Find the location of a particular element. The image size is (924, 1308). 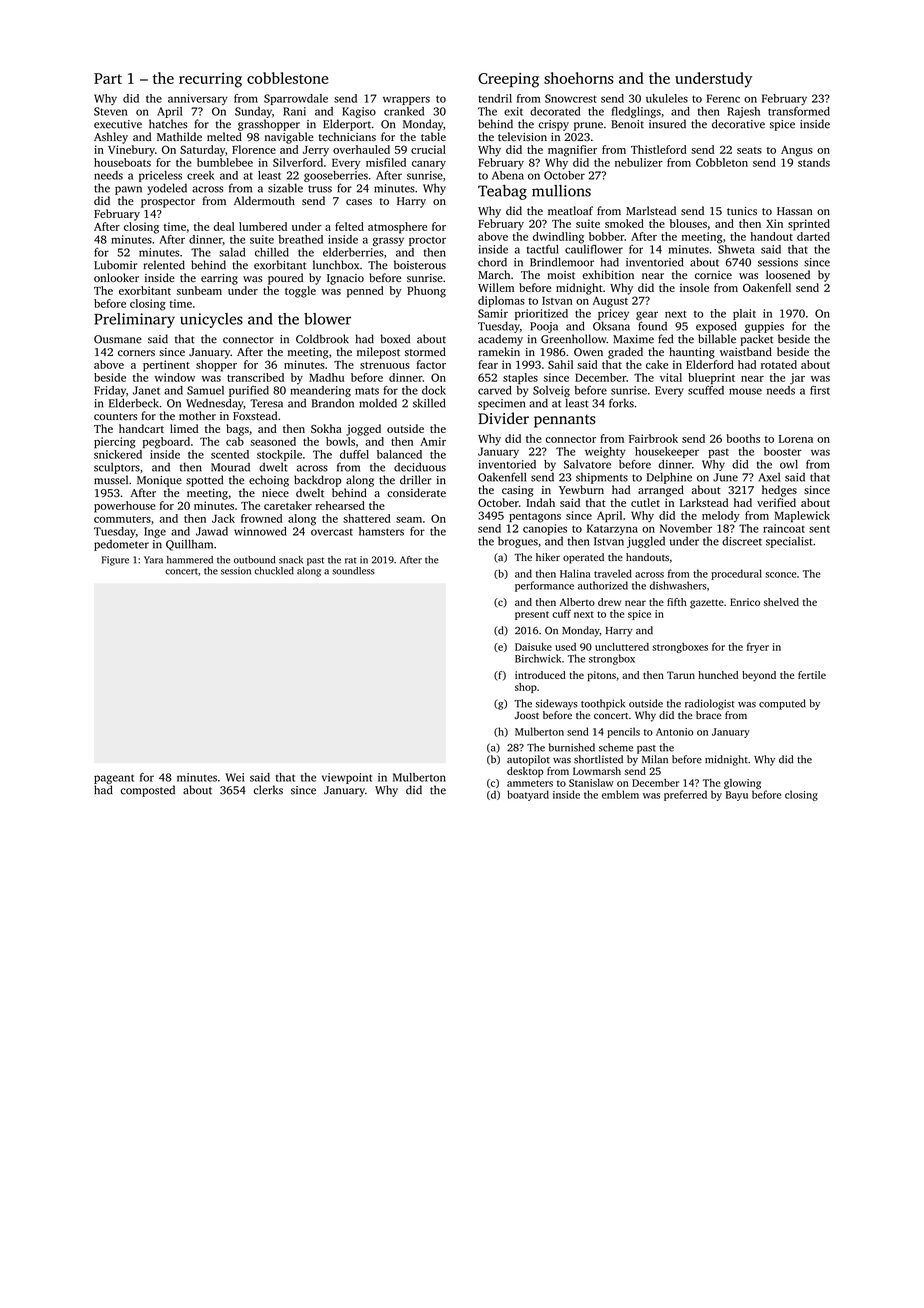

Jack is located at coordinates (223, 518).
